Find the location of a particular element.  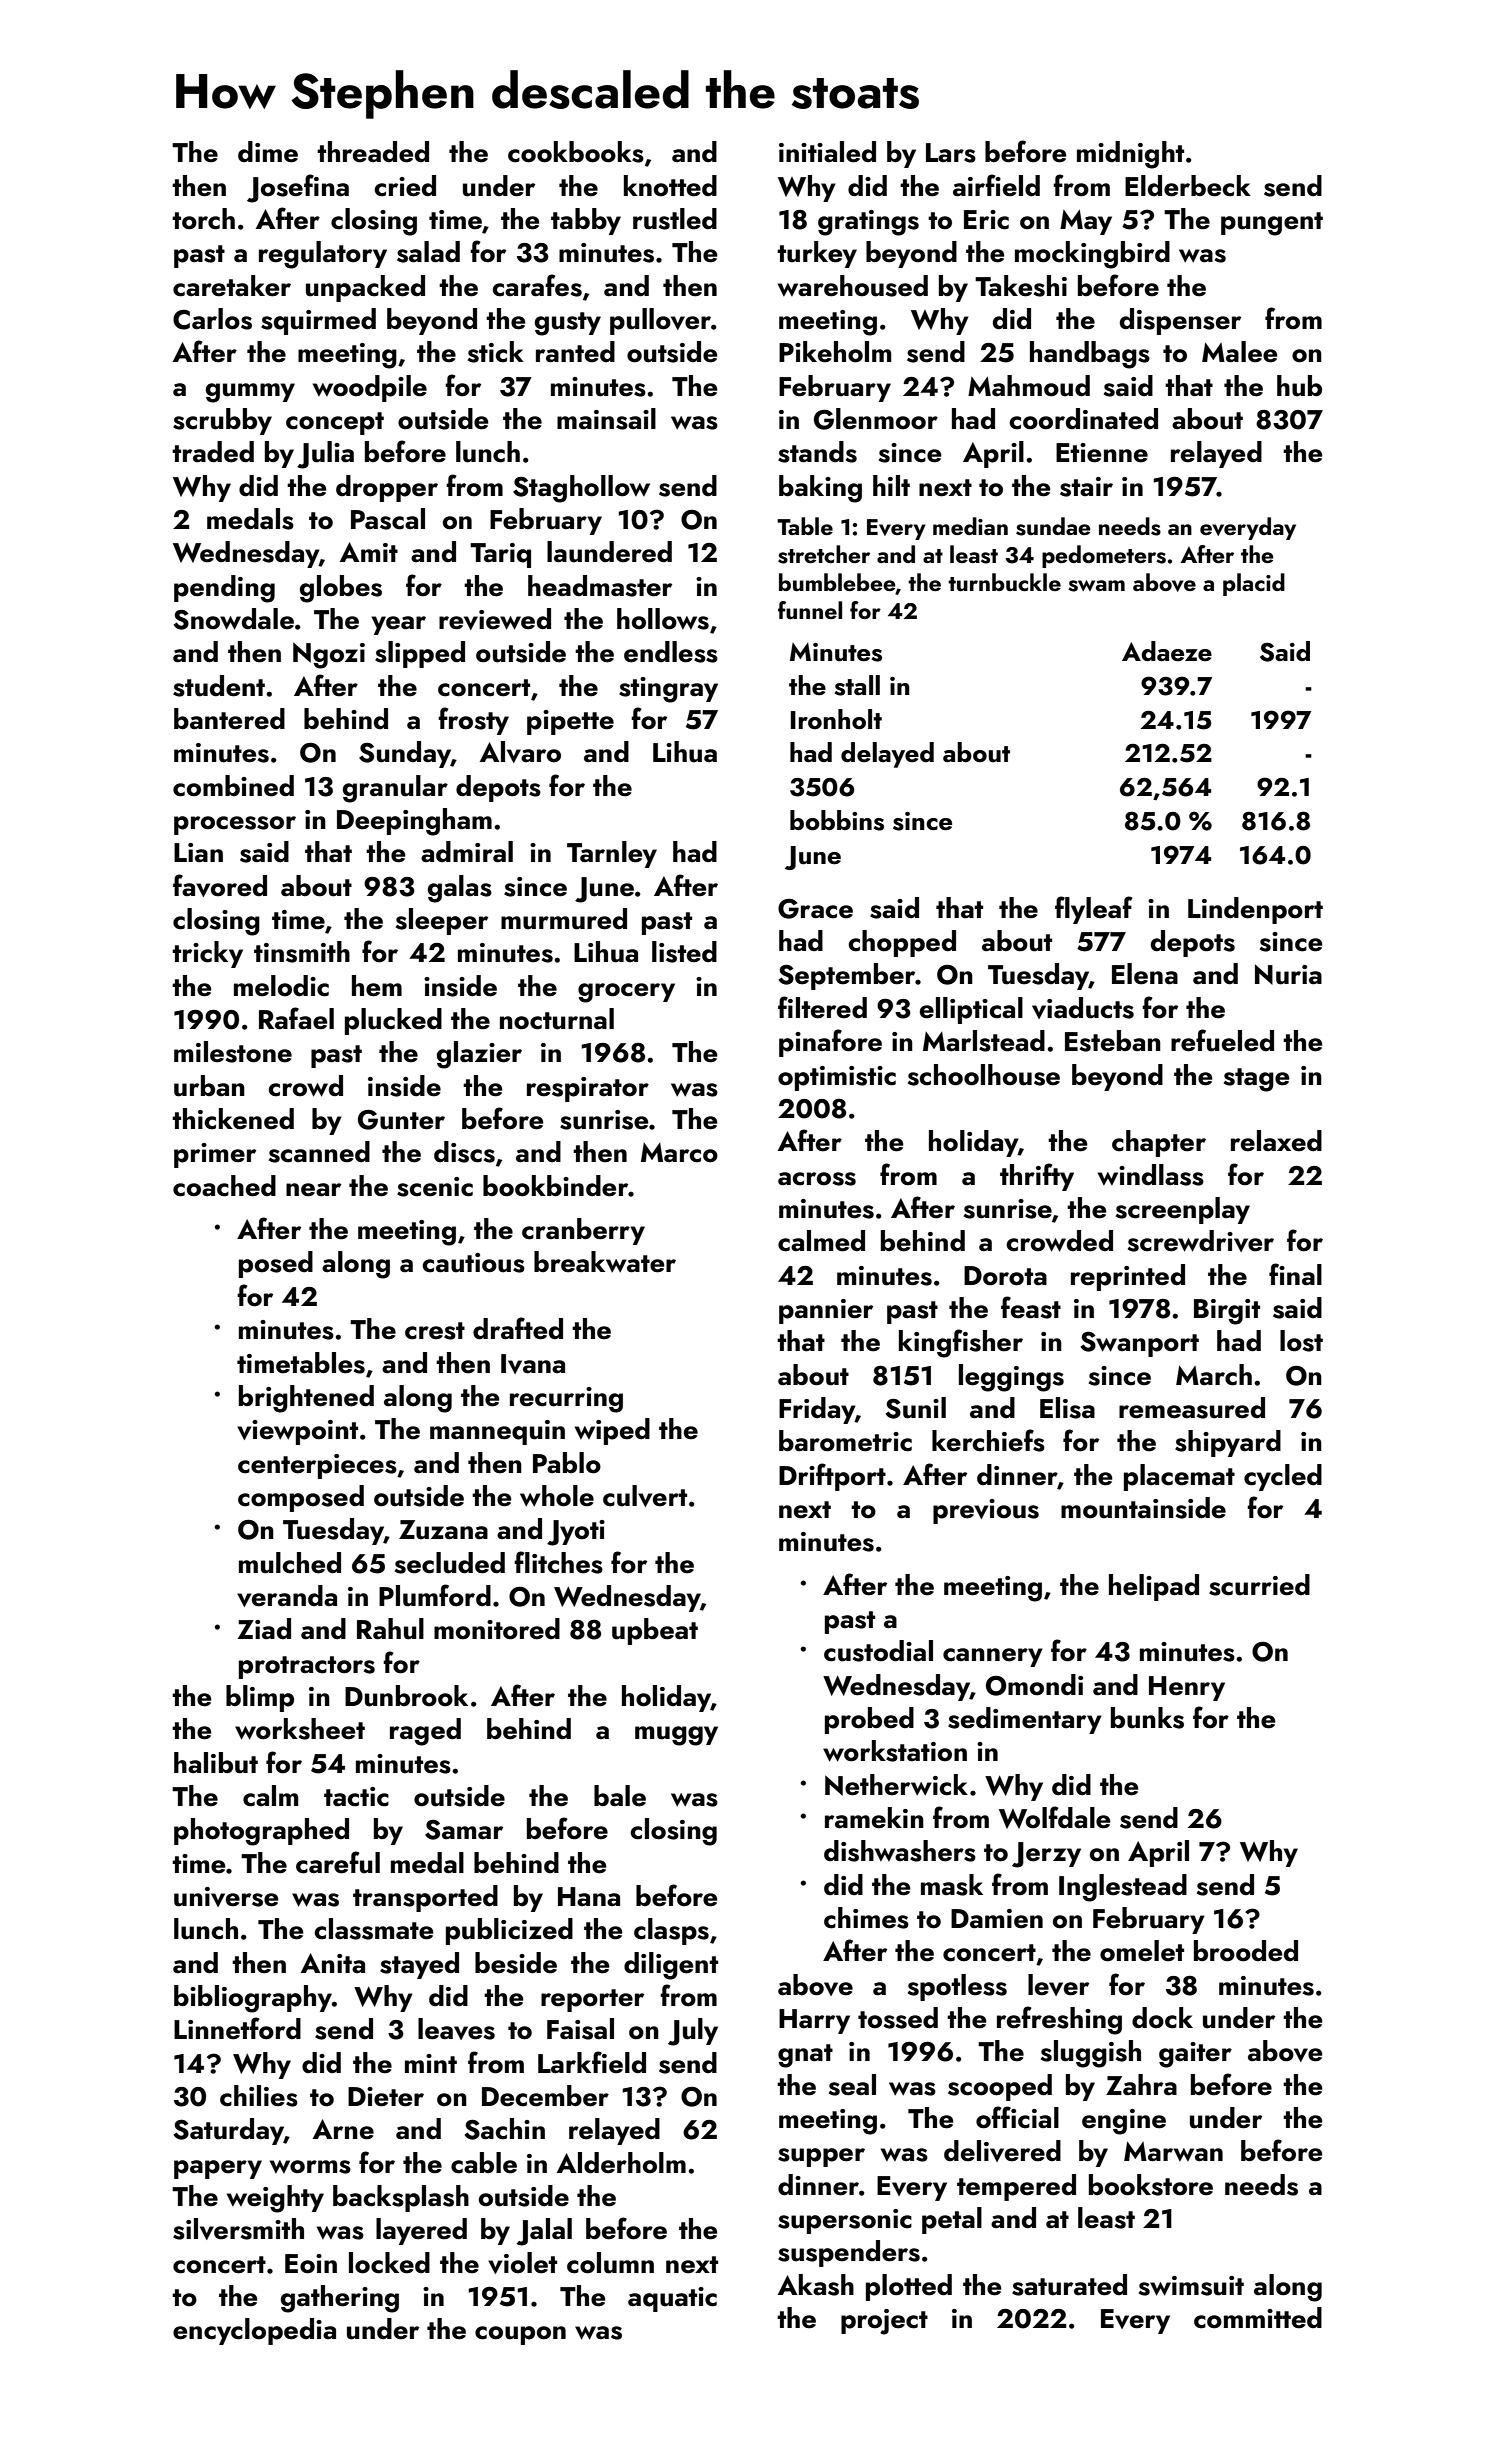

cookbooks is located at coordinates (576, 152).
